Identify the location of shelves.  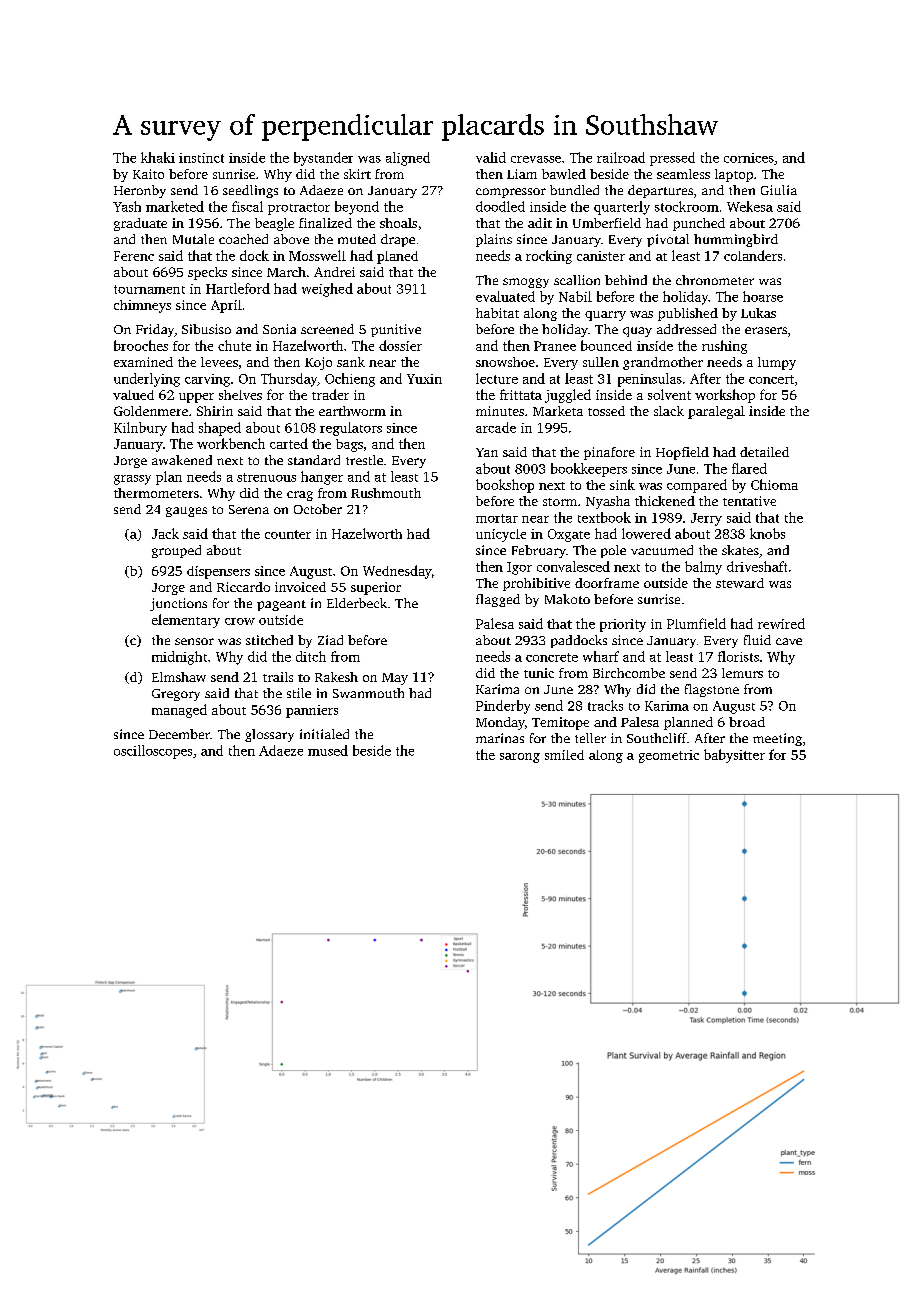
(240, 395).
